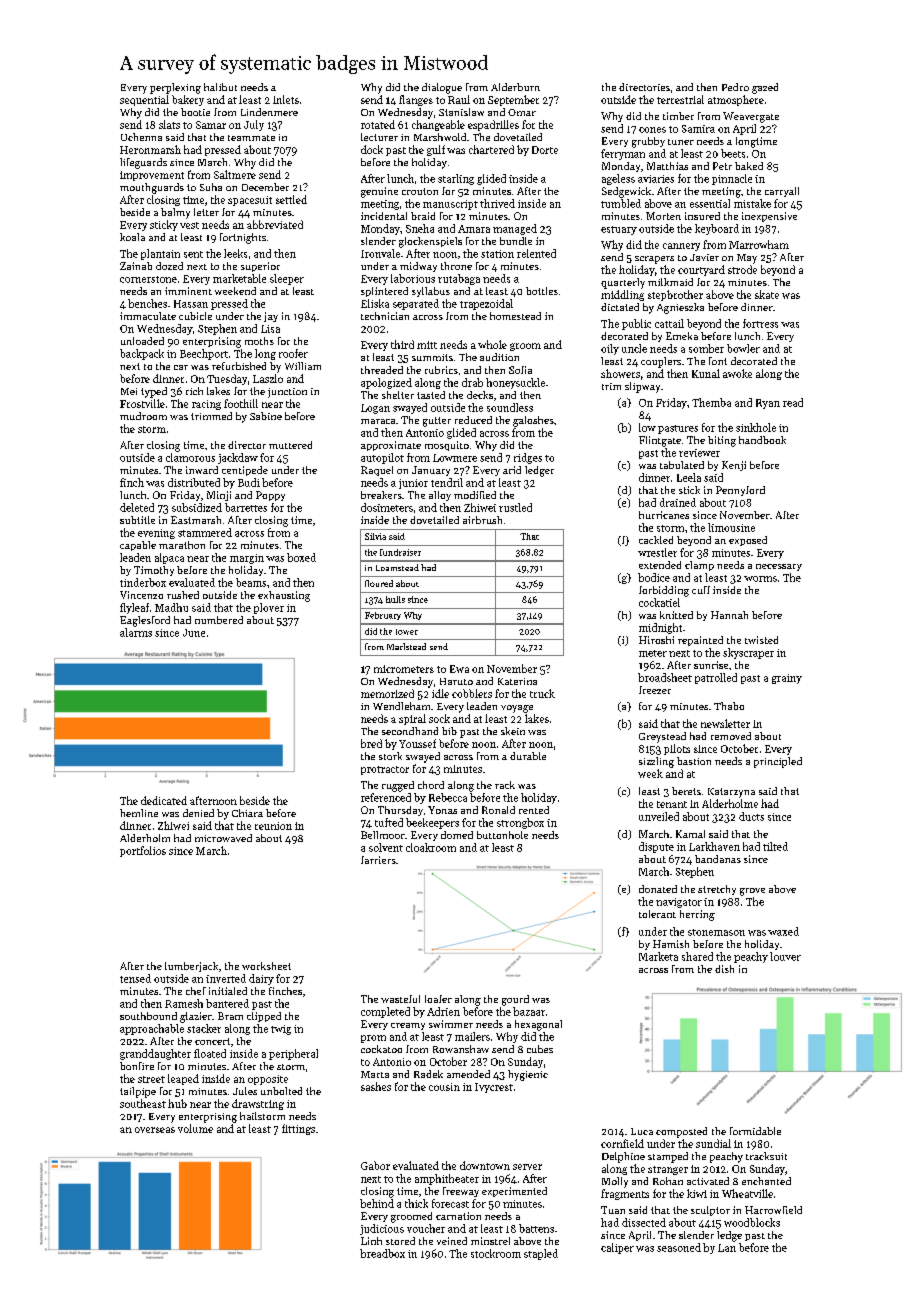 The image size is (924, 1308). I want to click on judicious, so click(382, 1229).
